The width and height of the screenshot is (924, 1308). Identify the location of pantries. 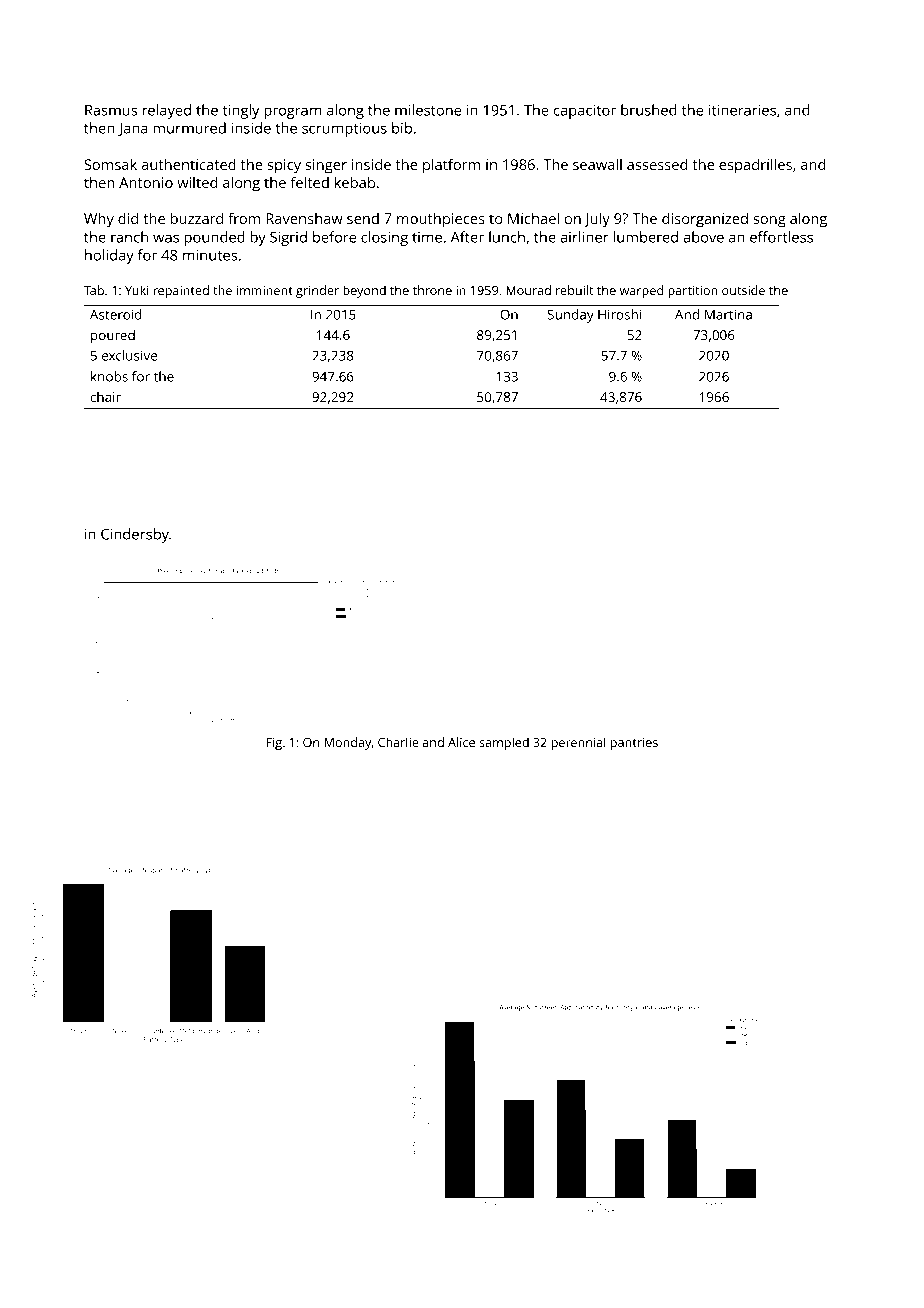
(634, 744).
